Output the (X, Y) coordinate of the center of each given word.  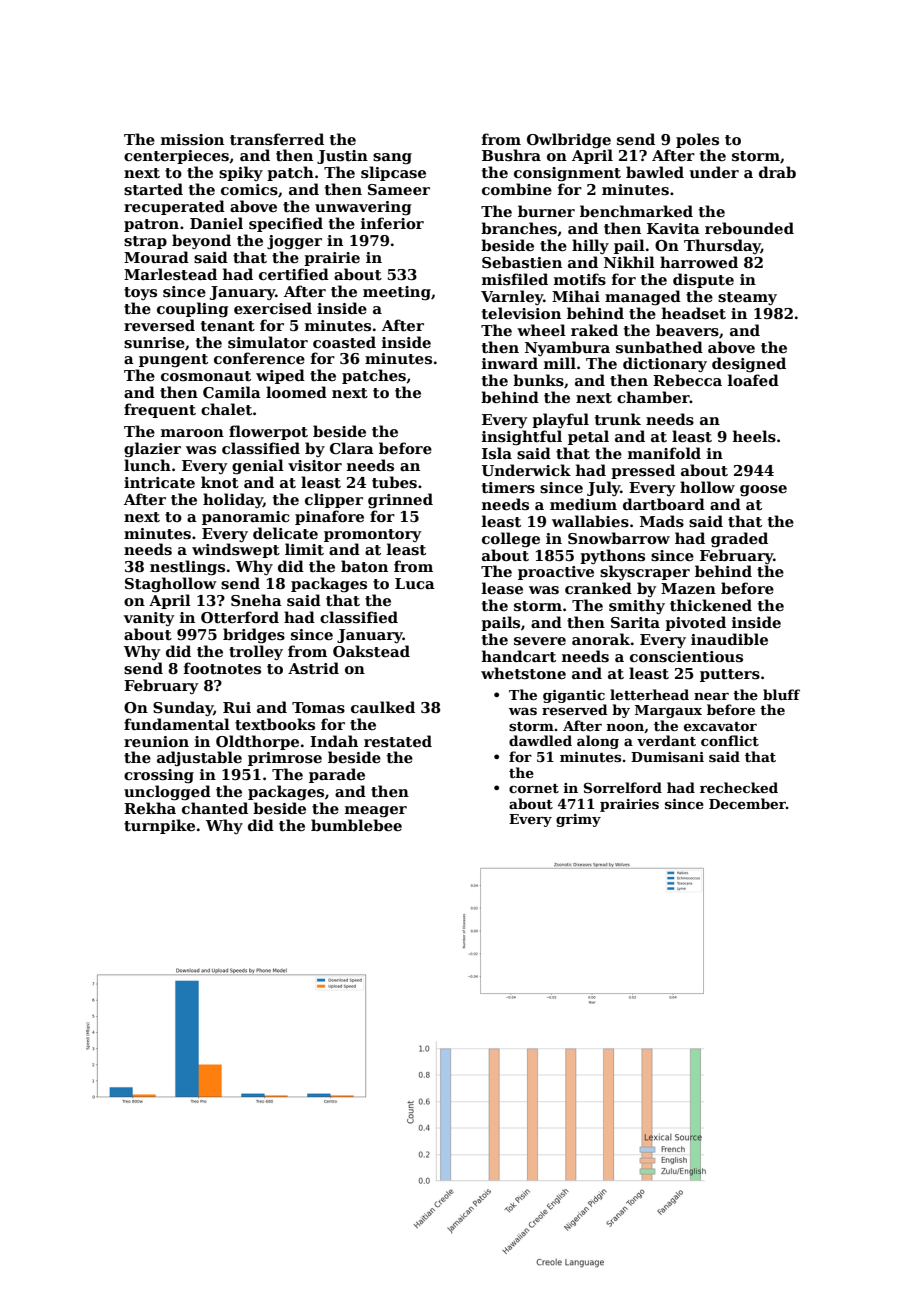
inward (510, 363)
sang (392, 159)
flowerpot (268, 432)
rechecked (739, 787)
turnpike (159, 826)
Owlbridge (569, 141)
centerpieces (176, 157)
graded (739, 540)
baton (364, 566)
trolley (256, 652)
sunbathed (659, 347)
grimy (578, 820)
